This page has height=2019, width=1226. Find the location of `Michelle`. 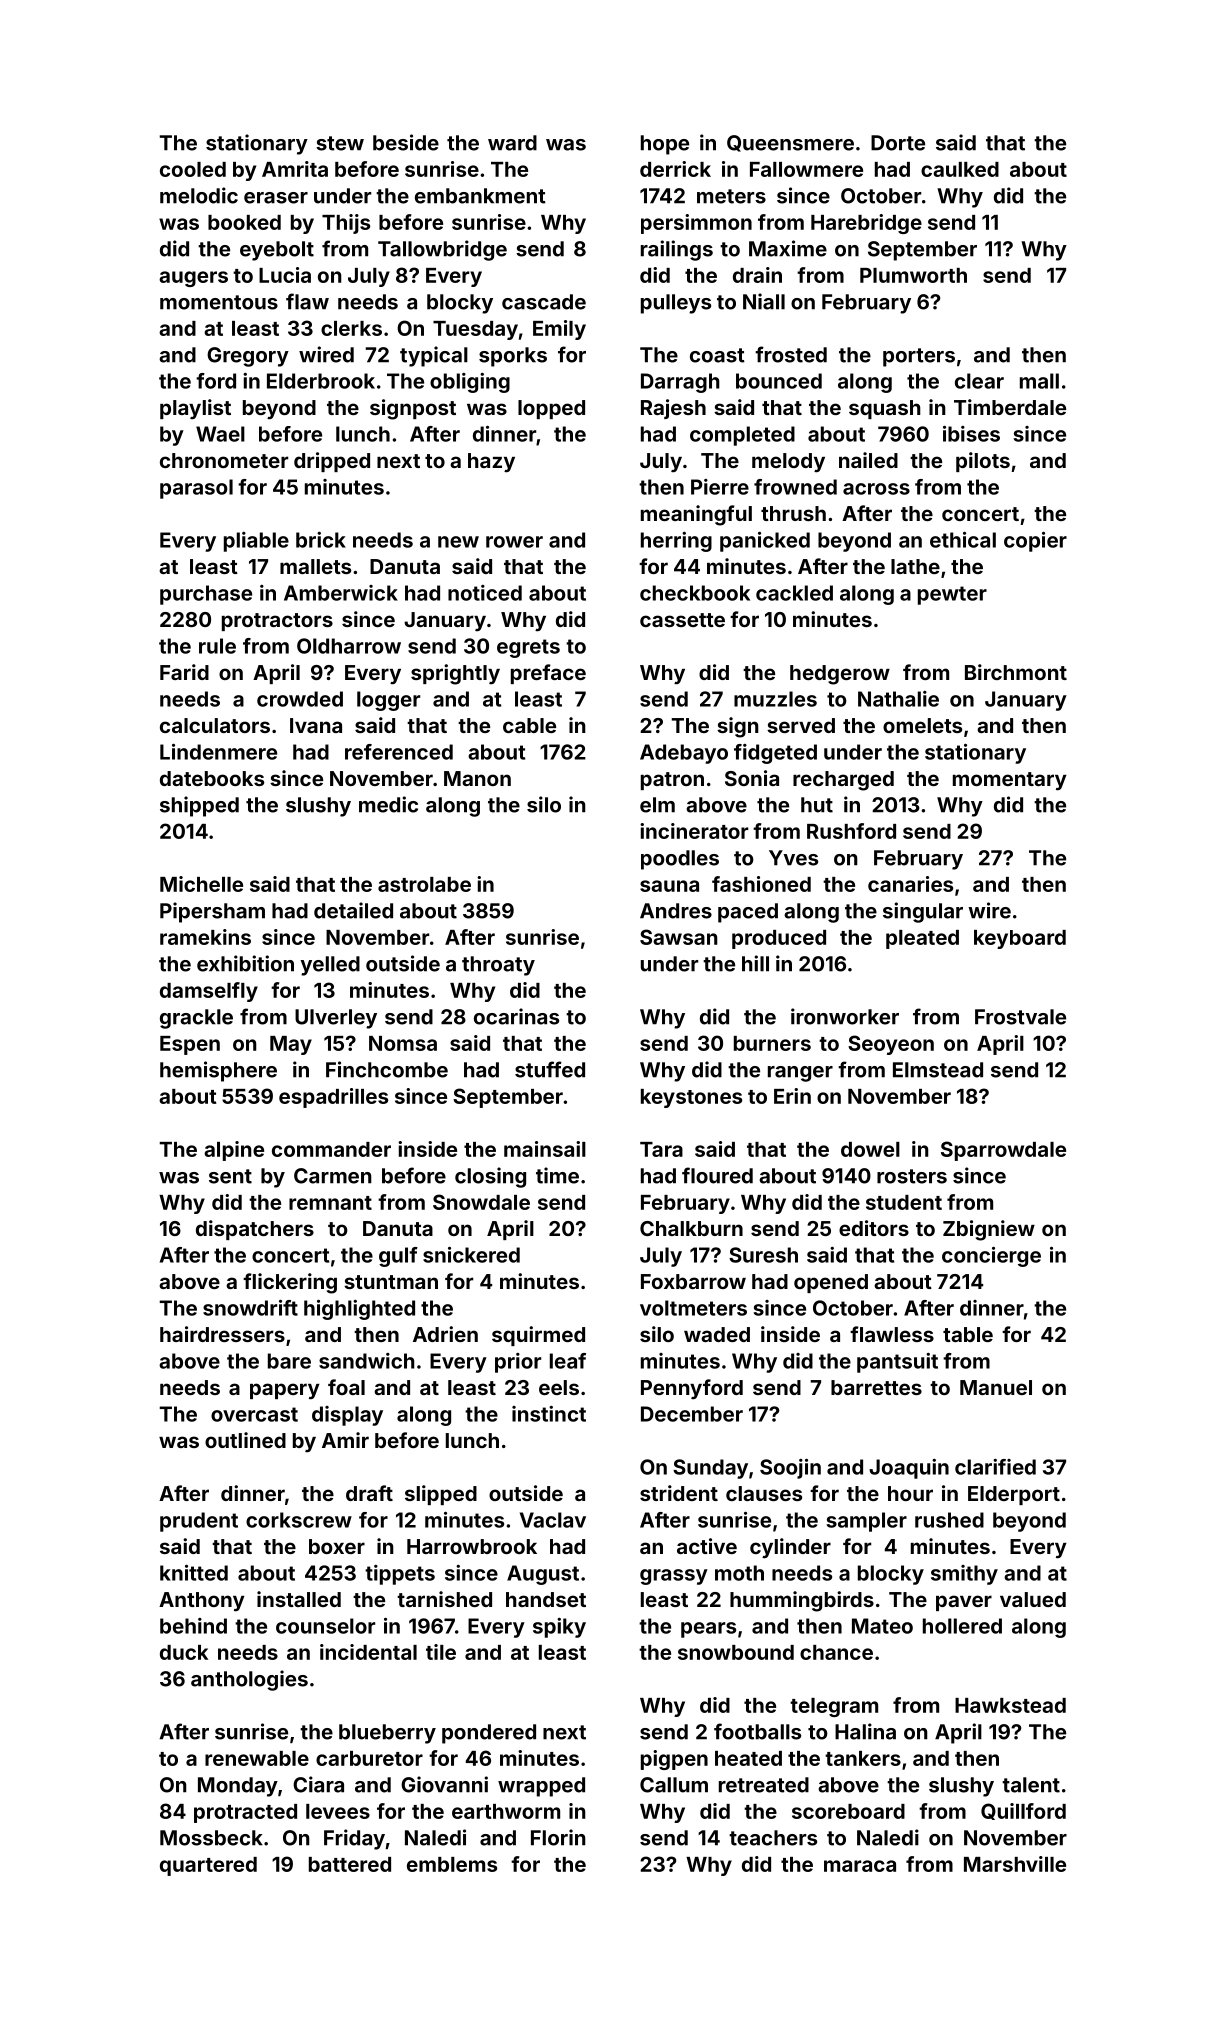

Michelle is located at coordinates (201, 884).
